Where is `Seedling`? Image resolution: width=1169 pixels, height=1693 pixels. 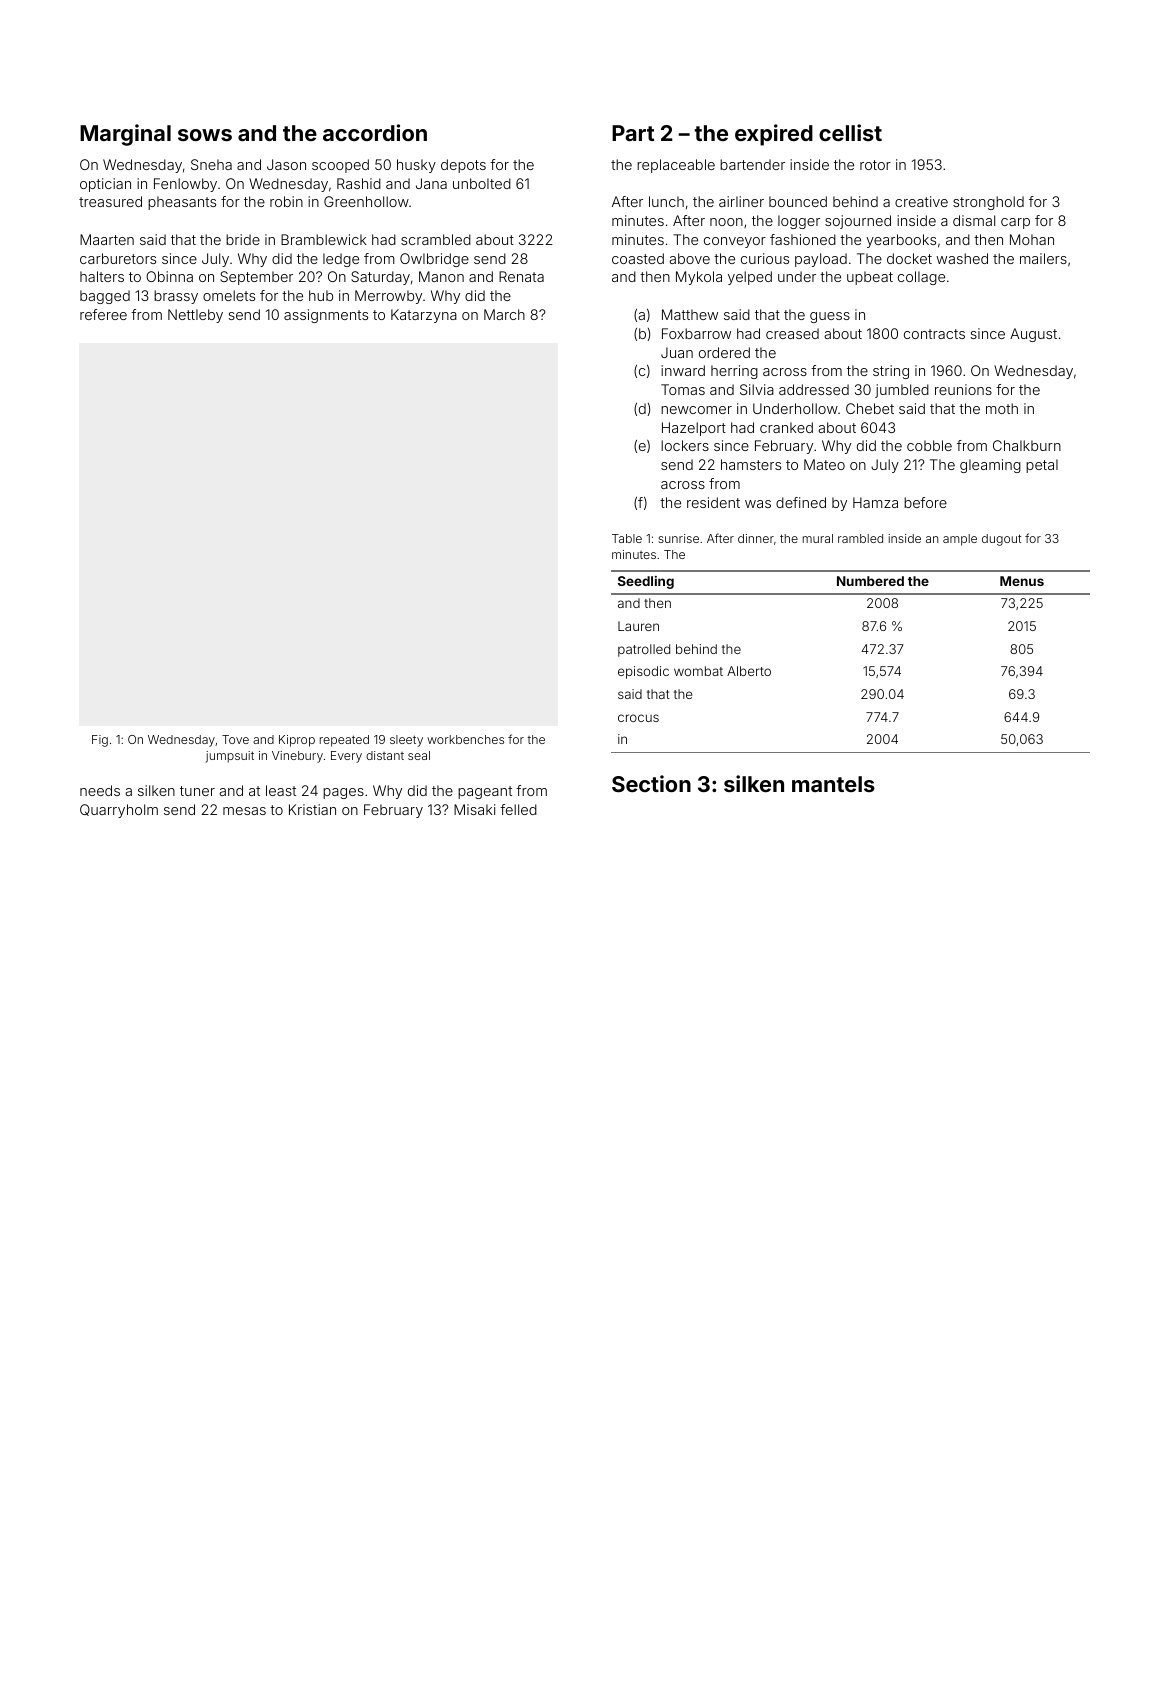
Seedling is located at coordinates (646, 582).
